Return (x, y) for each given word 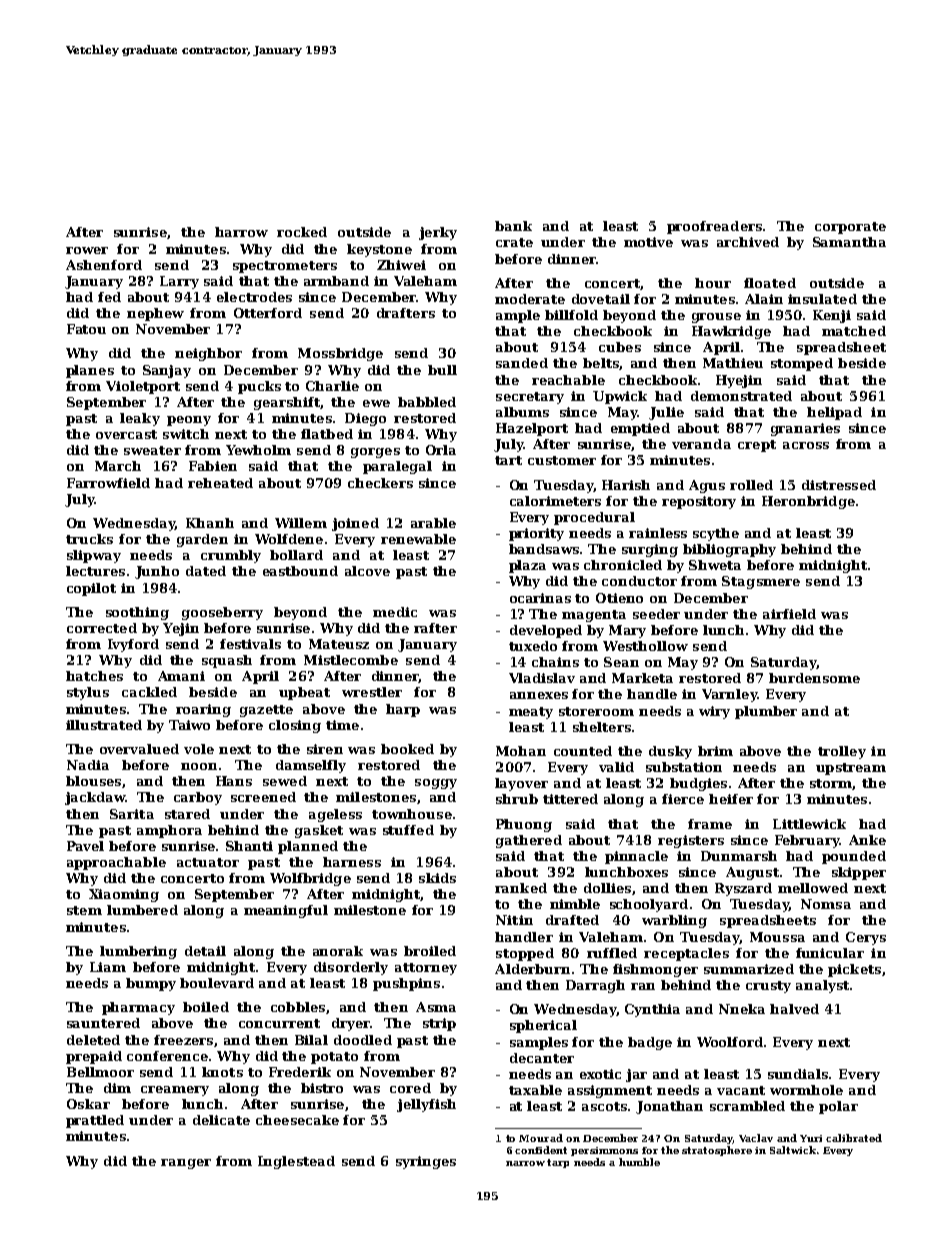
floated (770, 283)
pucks (259, 387)
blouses (93, 781)
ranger (186, 1164)
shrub (517, 799)
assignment (610, 1091)
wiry (714, 712)
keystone (379, 250)
